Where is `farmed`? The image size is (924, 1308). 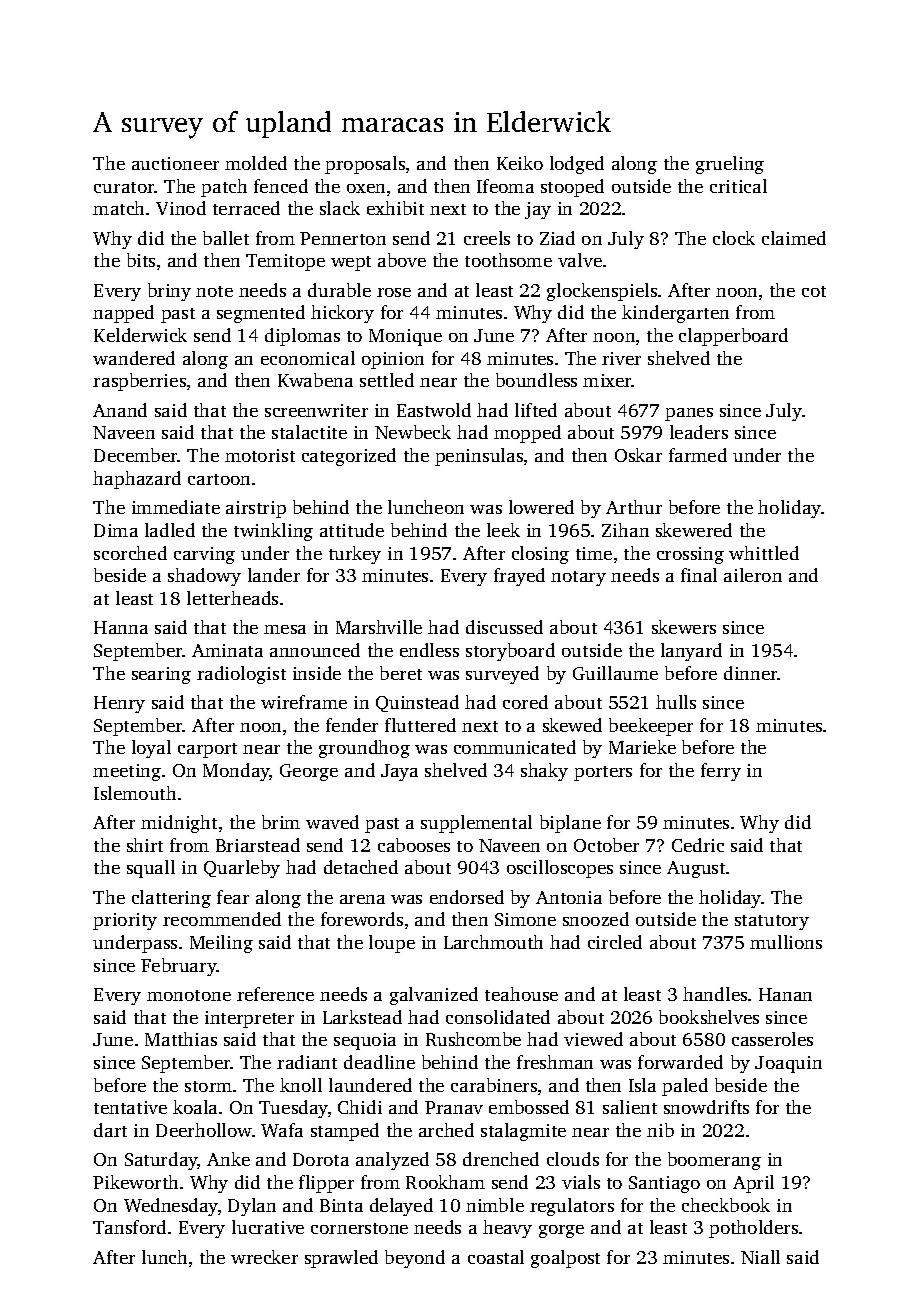
farmed is located at coordinates (698, 455).
